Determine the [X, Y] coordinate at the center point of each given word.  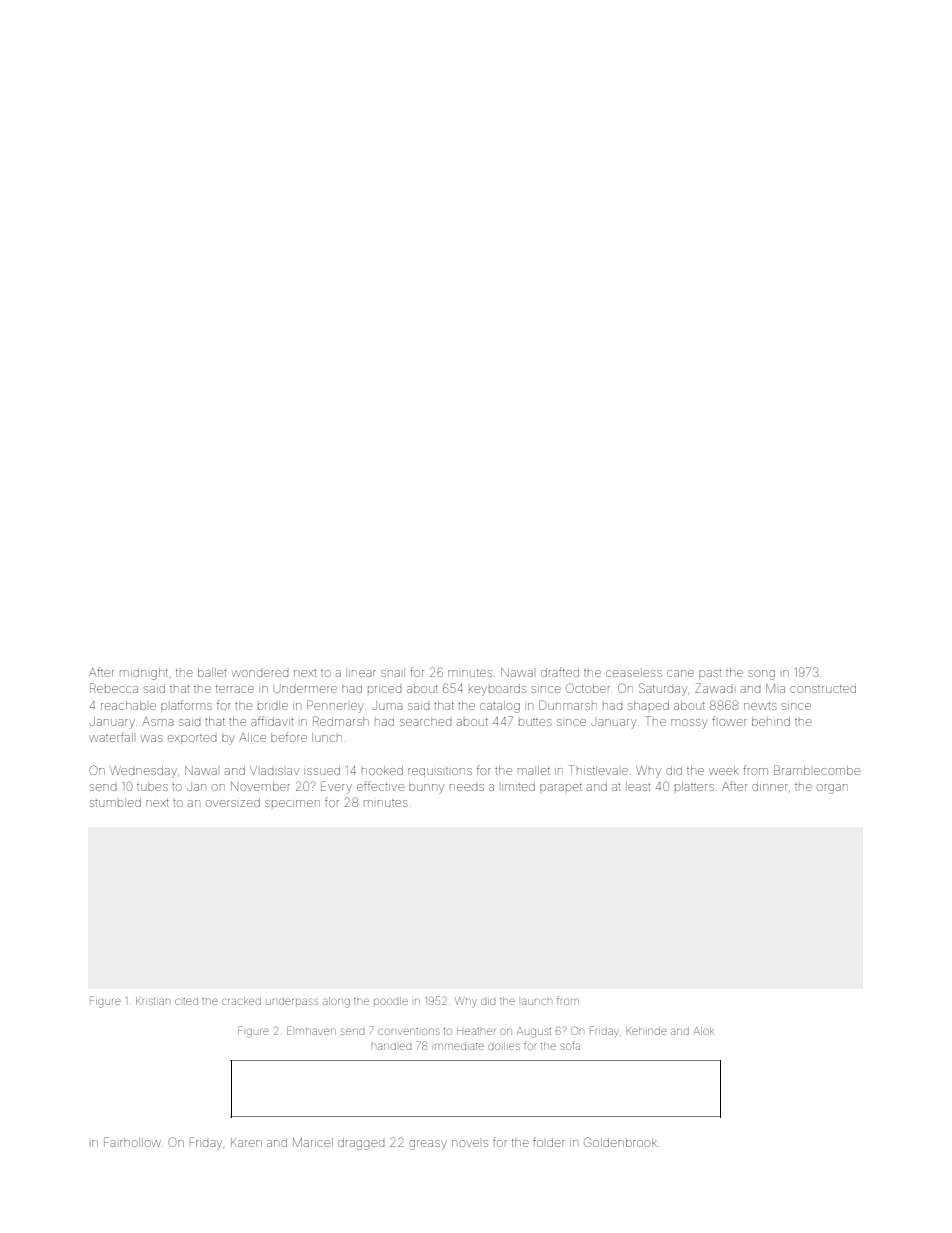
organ [832, 789]
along [336, 1002]
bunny [426, 788]
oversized [233, 802]
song [761, 675]
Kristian [153, 1001]
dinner [770, 787]
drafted [560, 672]
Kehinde [646, 1031]
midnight [144, 674]
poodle [391, 1001]
